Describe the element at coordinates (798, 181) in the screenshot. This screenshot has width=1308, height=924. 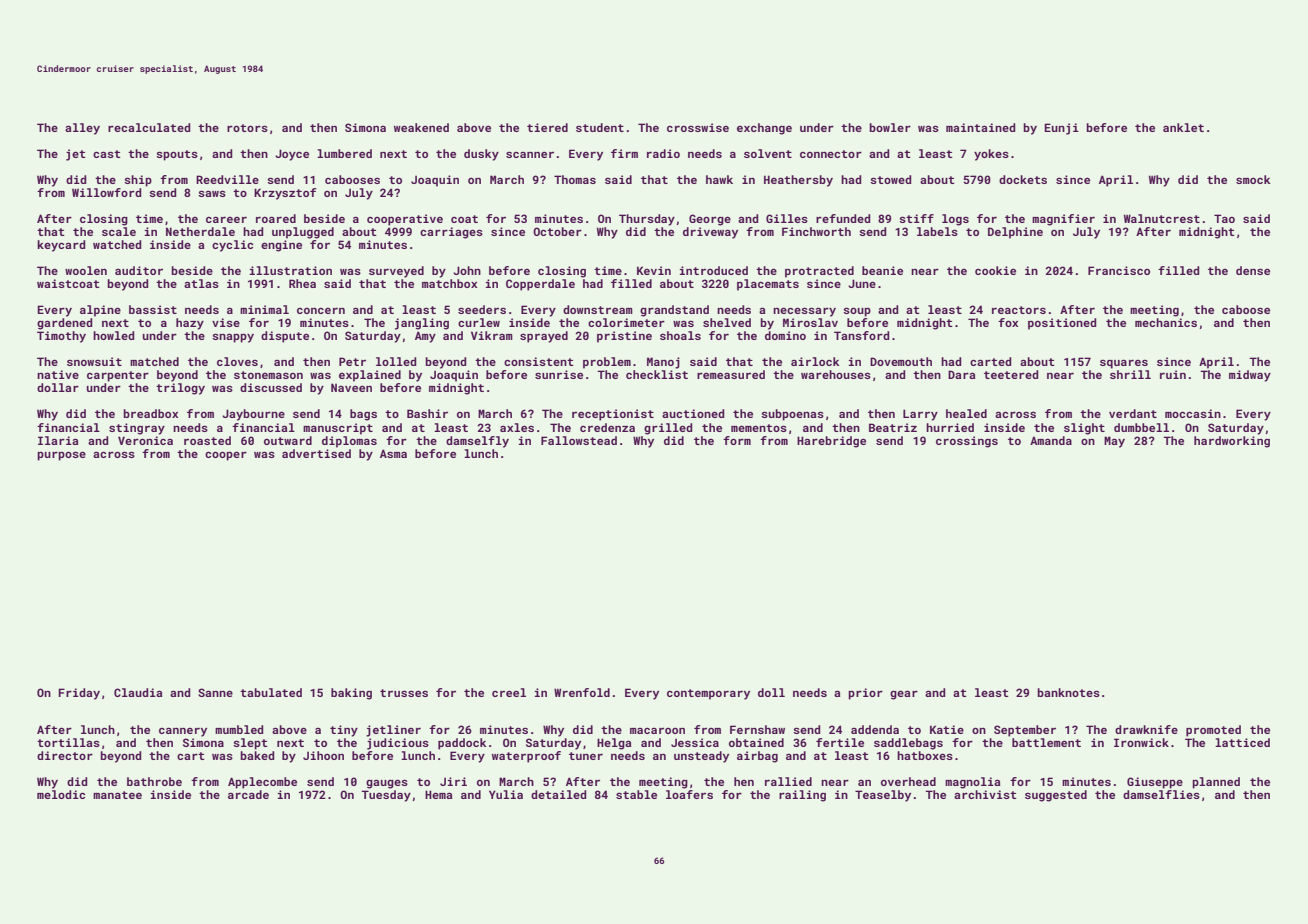
I see `Heathersby` at that location.
